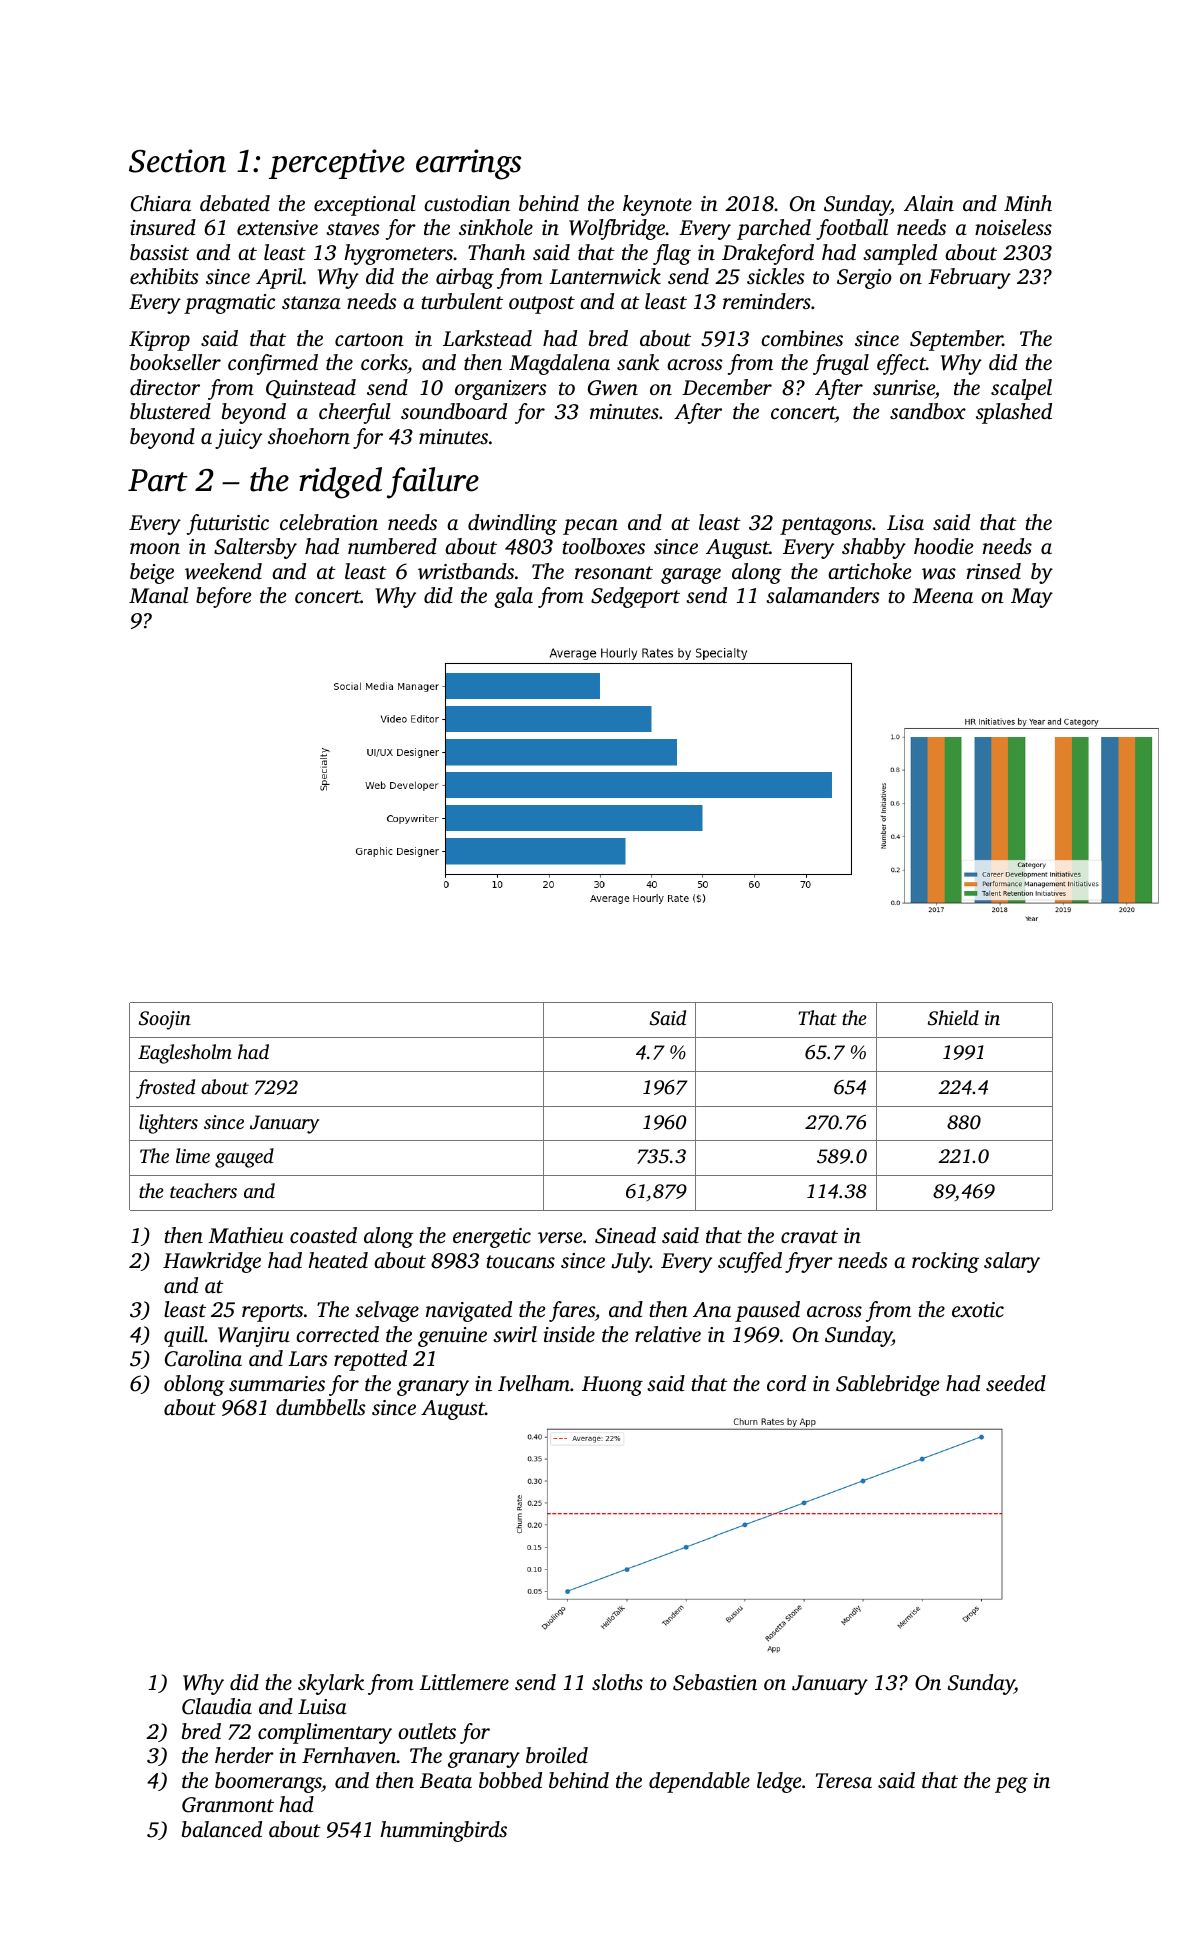 This screenshot has height=1947, width=1182. What do you see at coordinates (945, 1262) in the screenshot?
I see `rocking` at bounding box center [945, 1262].
